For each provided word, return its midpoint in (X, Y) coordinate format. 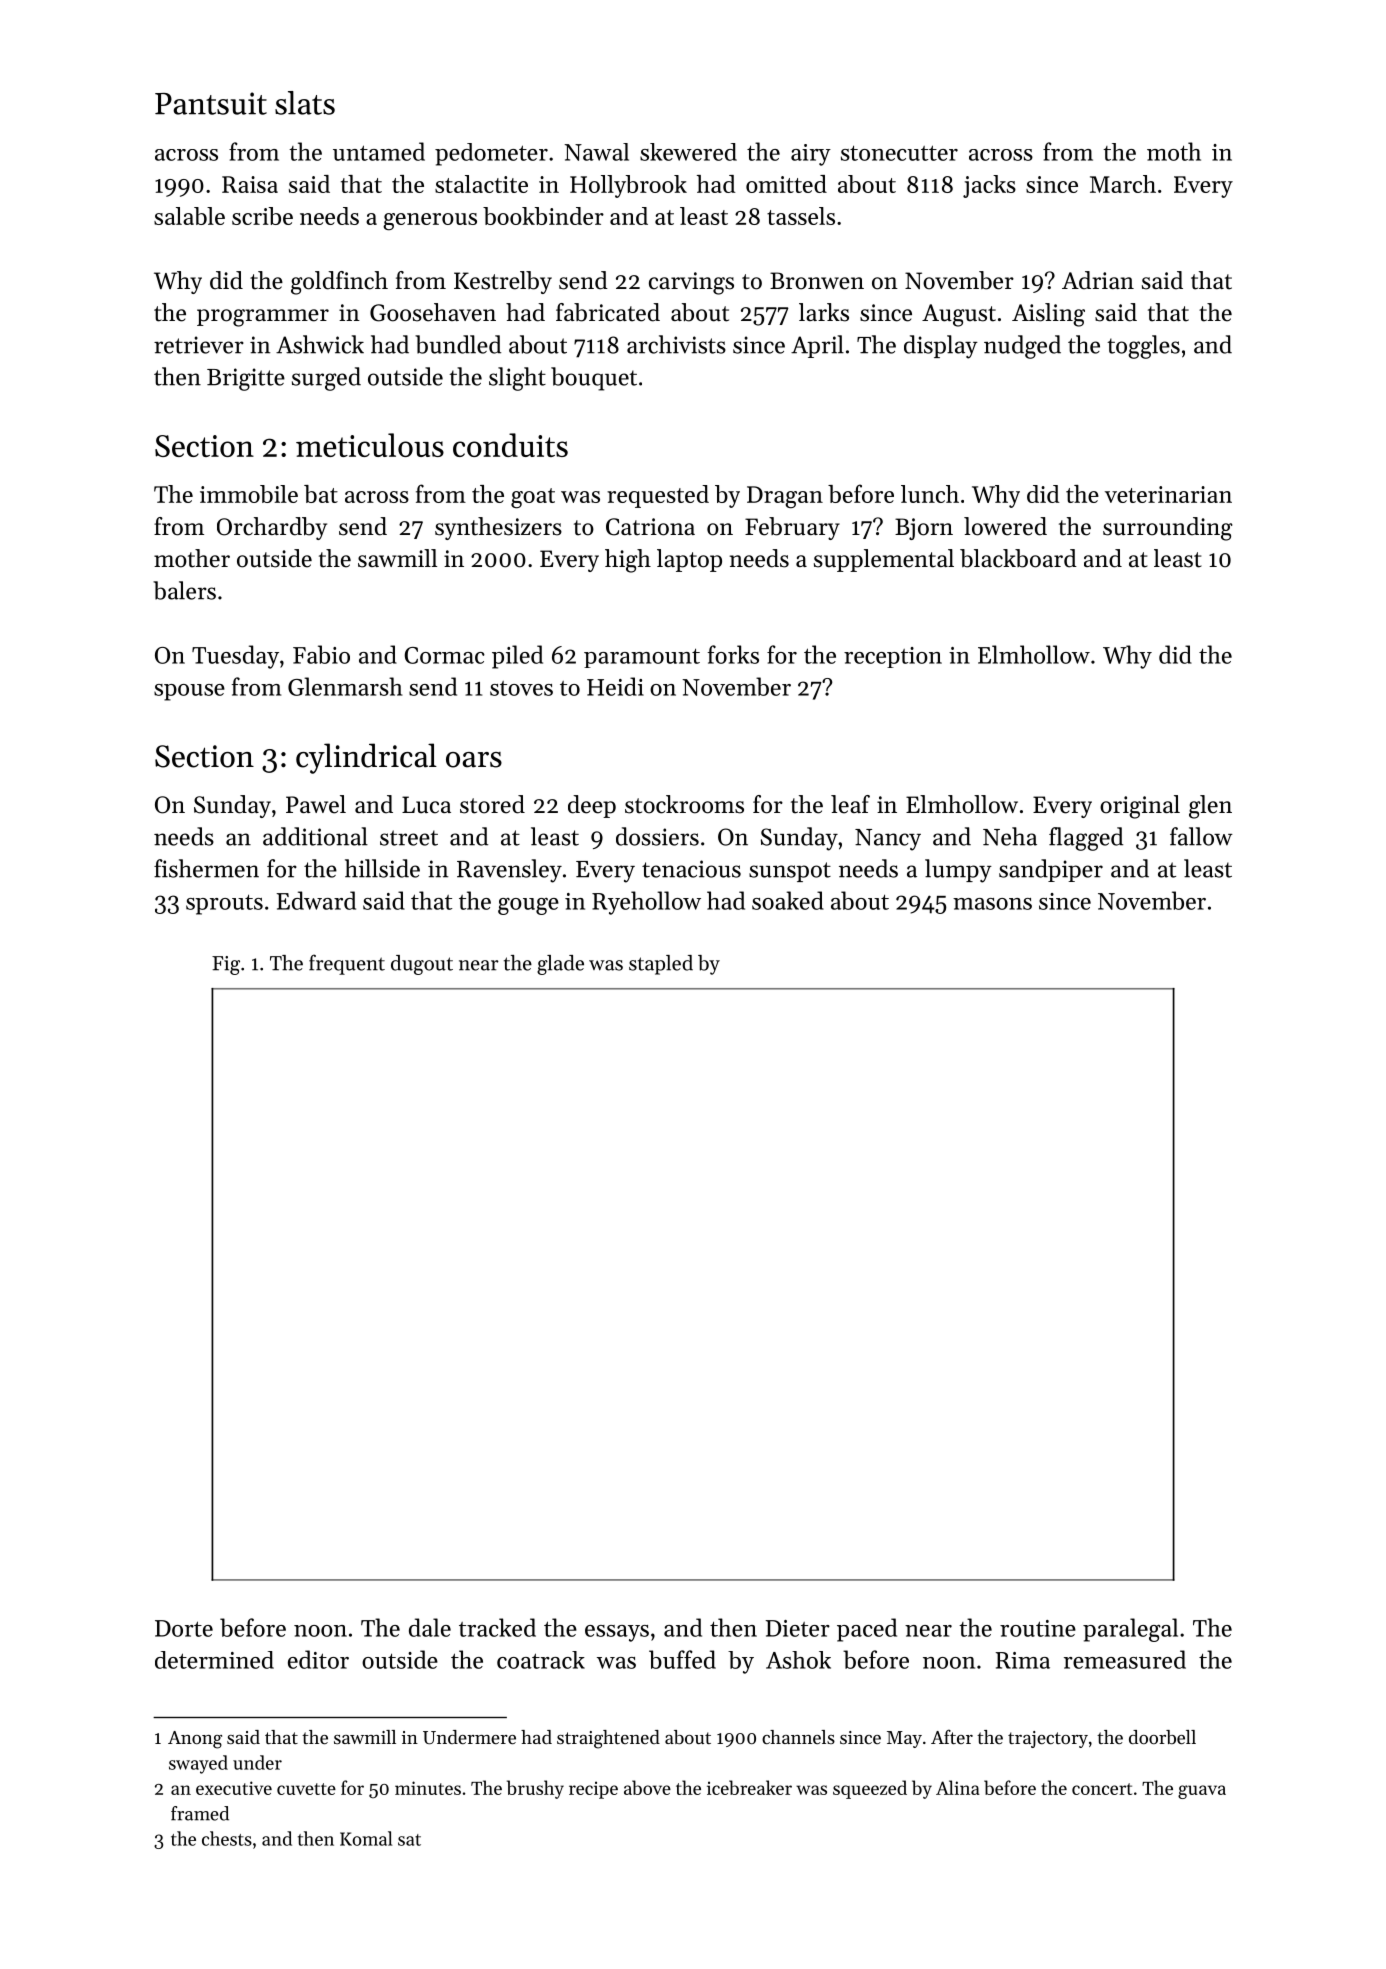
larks (824, 312)
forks (733, 654)
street (409, 838)
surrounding (1168, 529)
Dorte (184, 1628)
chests (227, 1838)
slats (305, 103)
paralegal (1130, 1630)
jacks (989, 186)
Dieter (797, 1628)
